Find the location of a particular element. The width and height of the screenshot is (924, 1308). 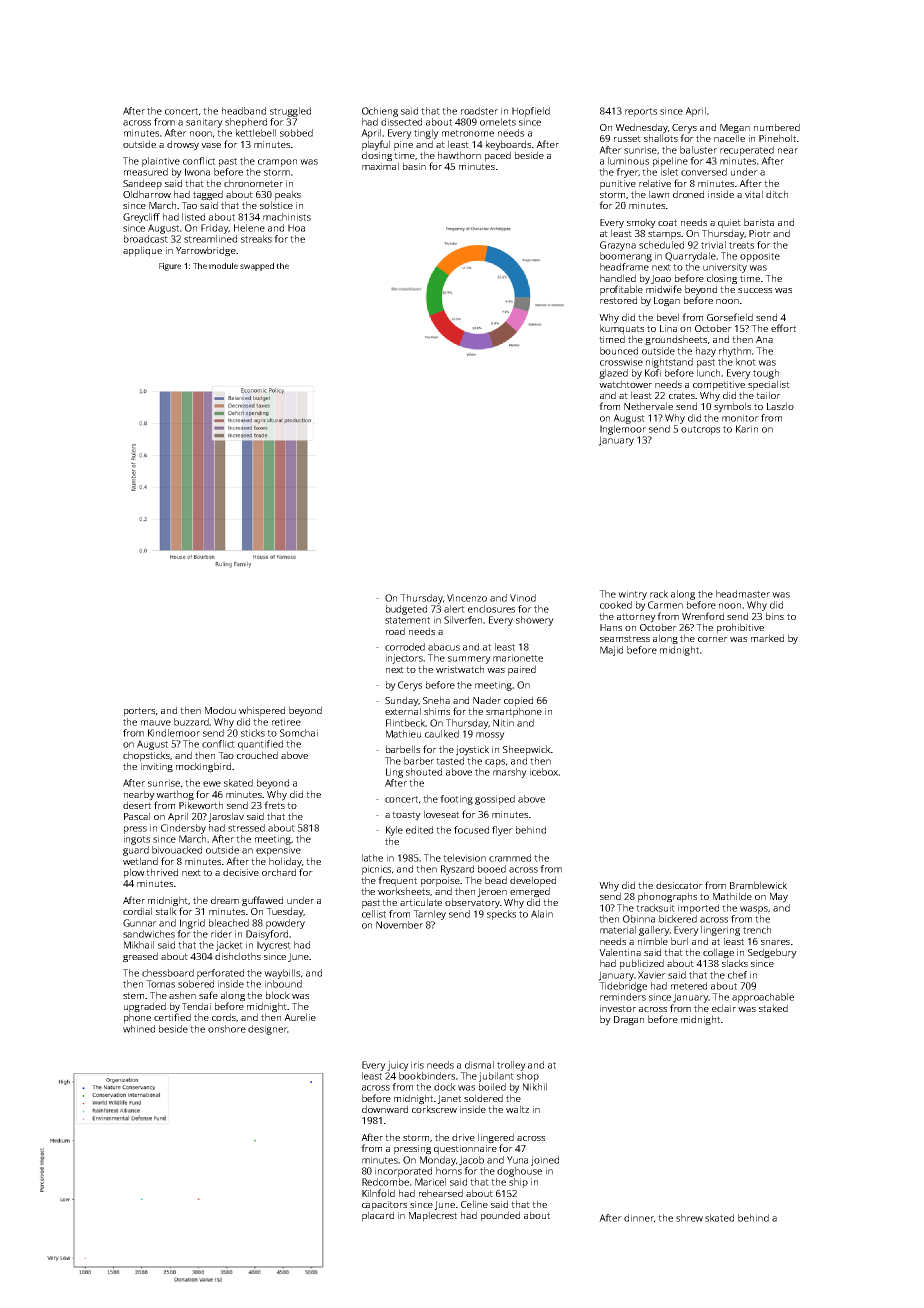

Dragan is located at coordinates (629, 1021).
